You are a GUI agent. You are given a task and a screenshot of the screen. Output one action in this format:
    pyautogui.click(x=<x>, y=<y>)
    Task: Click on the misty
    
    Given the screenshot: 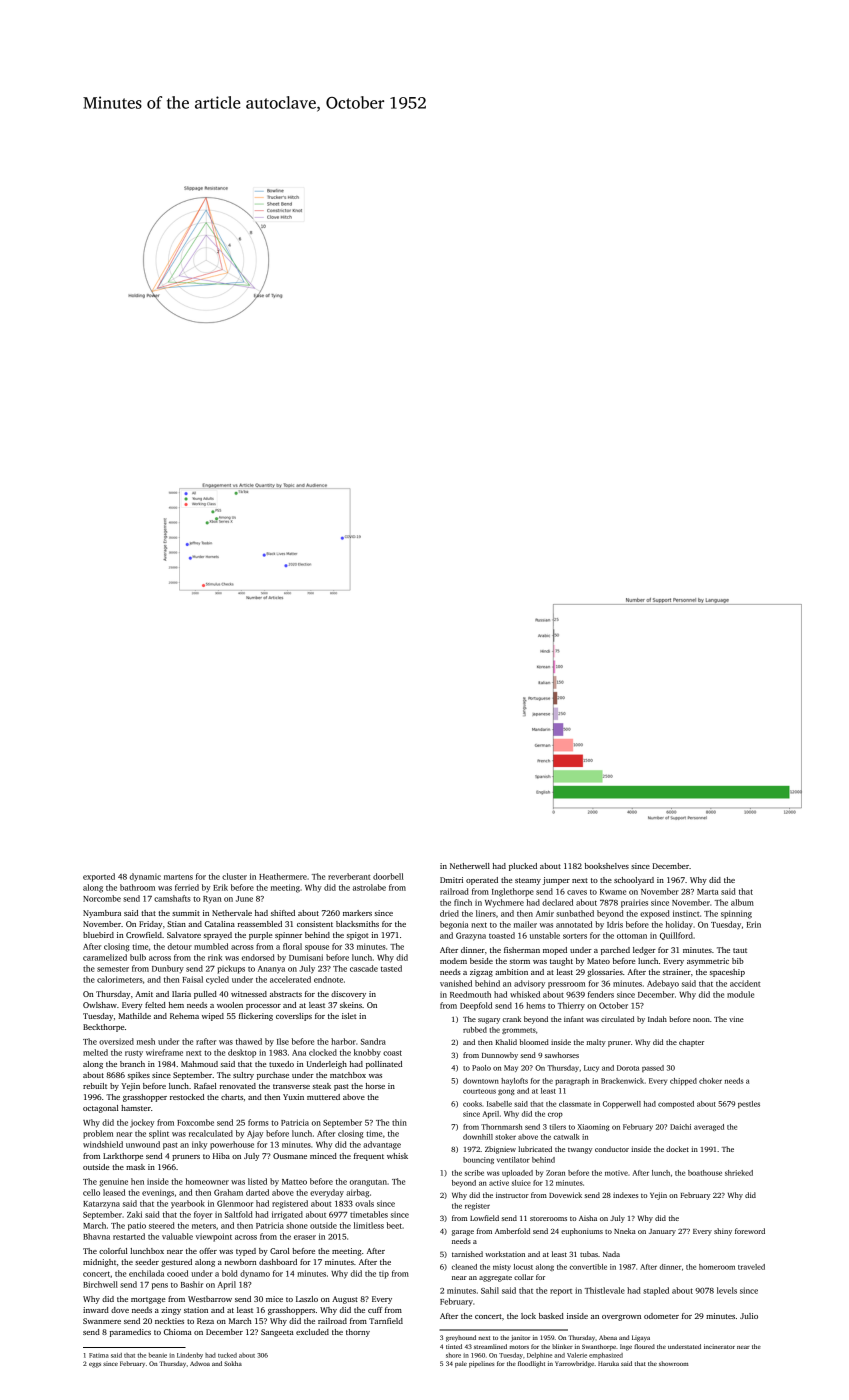 What is the action you would take?
    pyautogui.click(x=502, y=1267)
